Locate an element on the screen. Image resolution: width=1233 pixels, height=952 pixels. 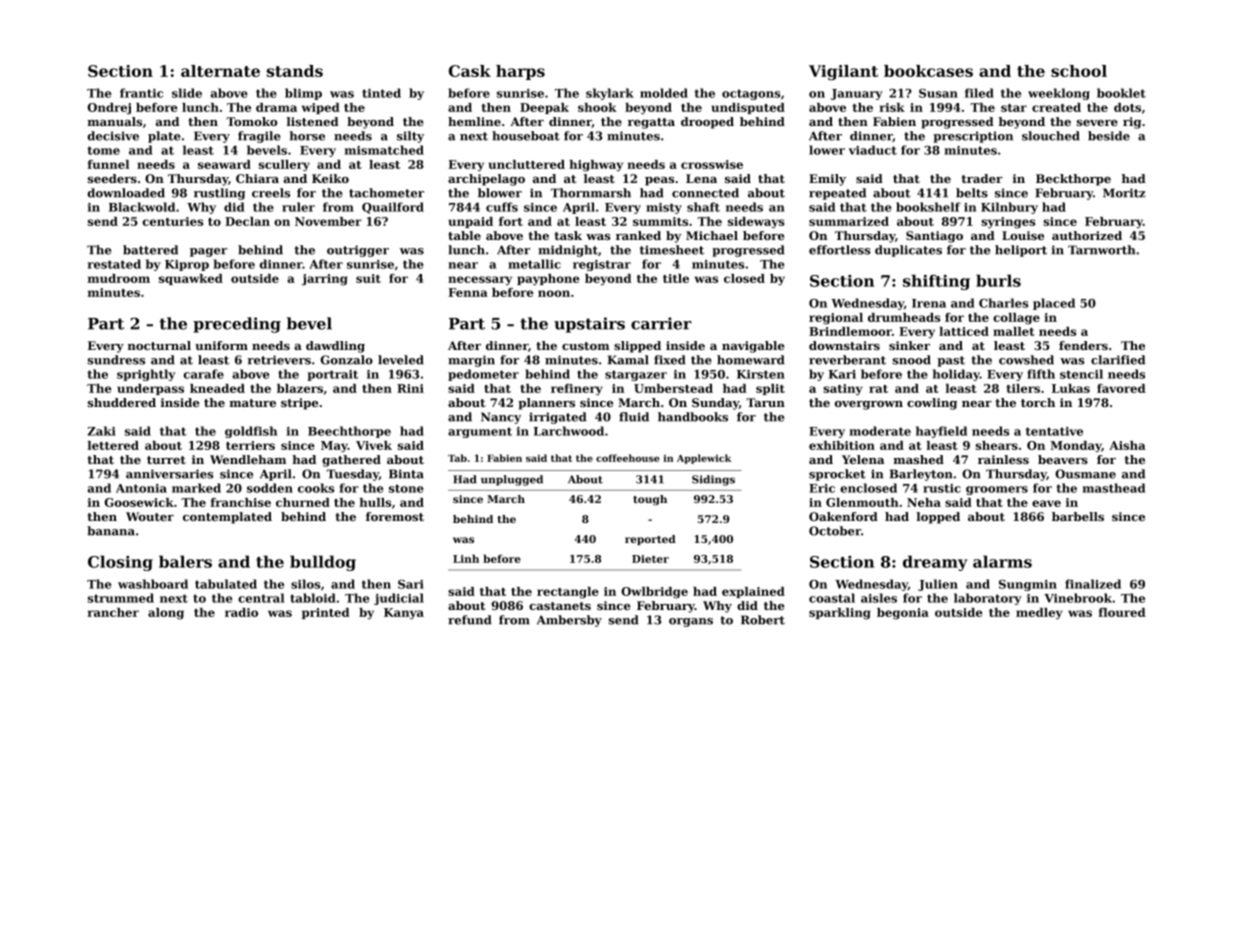
January is located at coordinates (857, 94).
